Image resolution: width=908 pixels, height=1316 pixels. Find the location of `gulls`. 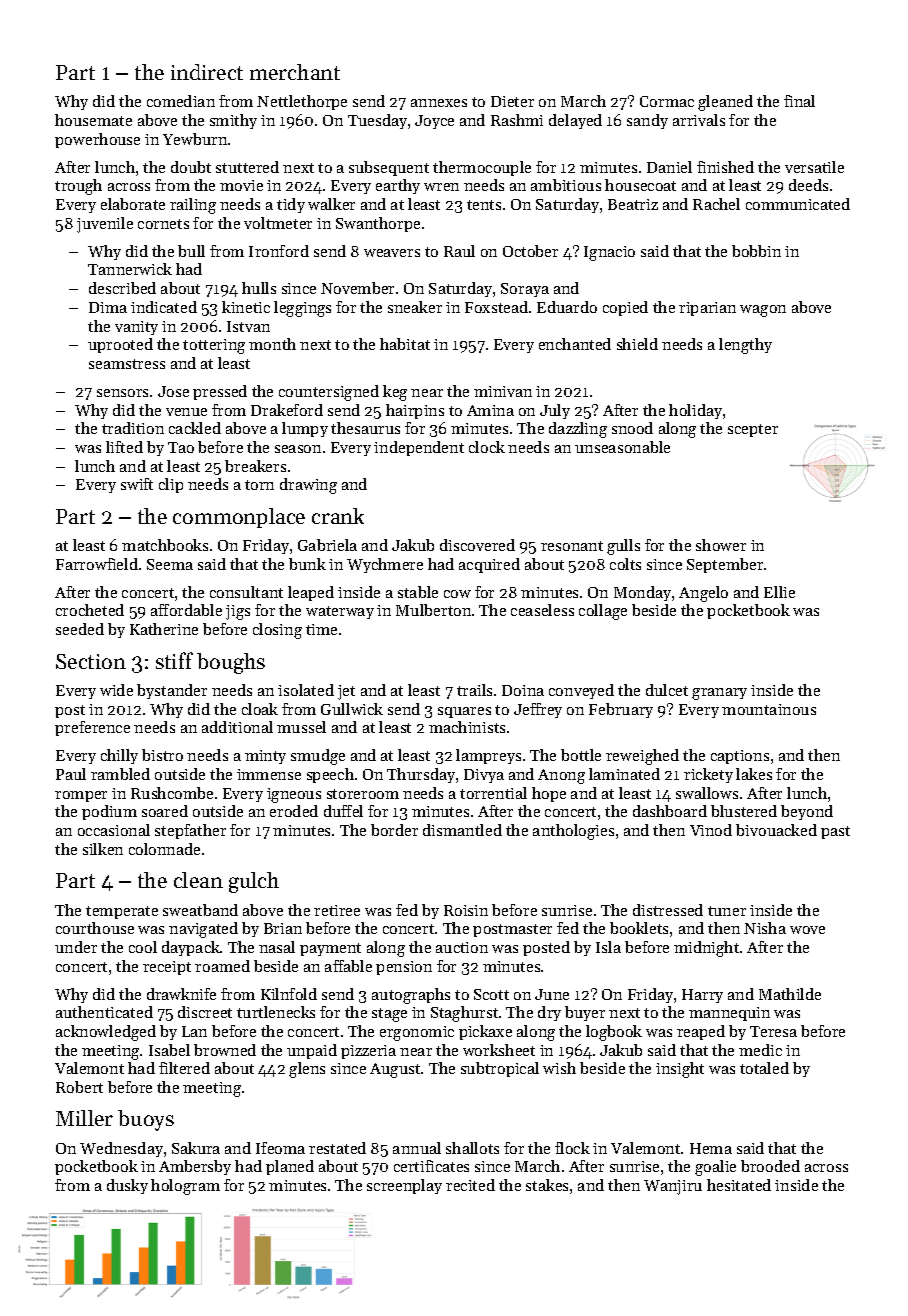

gulls is located at coordinates (623, 547).
